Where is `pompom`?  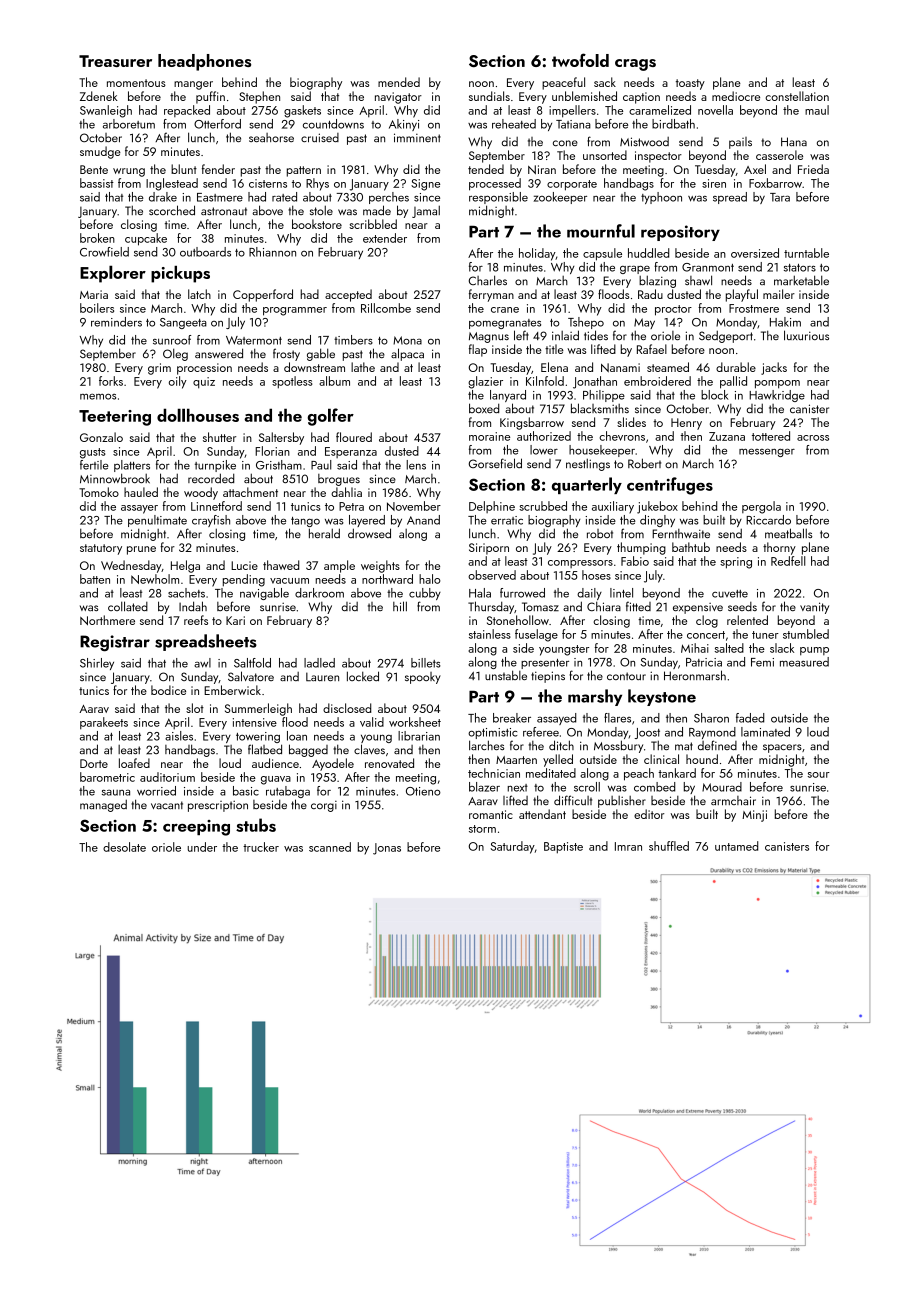 pompom is located at coordinates (777, 384).
